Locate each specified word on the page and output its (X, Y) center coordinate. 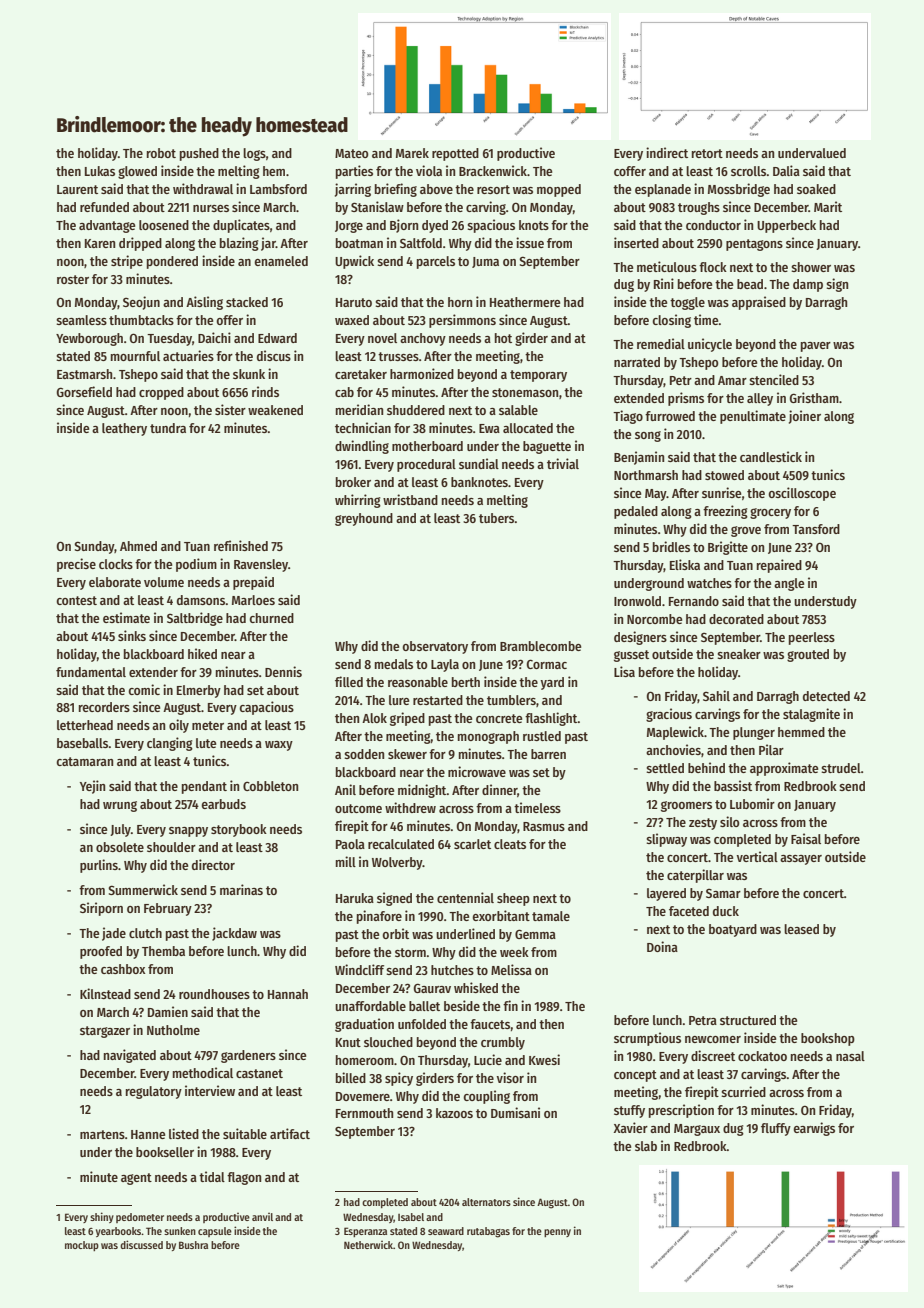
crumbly (503, 1043)
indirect (667, 152)
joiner (805, 417)
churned (271, 618)
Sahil (716, 695)
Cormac (547, 664)
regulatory (154, 1092)
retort (707, 153)
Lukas (100, 171)
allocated (528, 428)
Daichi (214, 337)
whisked (476, 987)
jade (114, 934)
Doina (662, 946)
